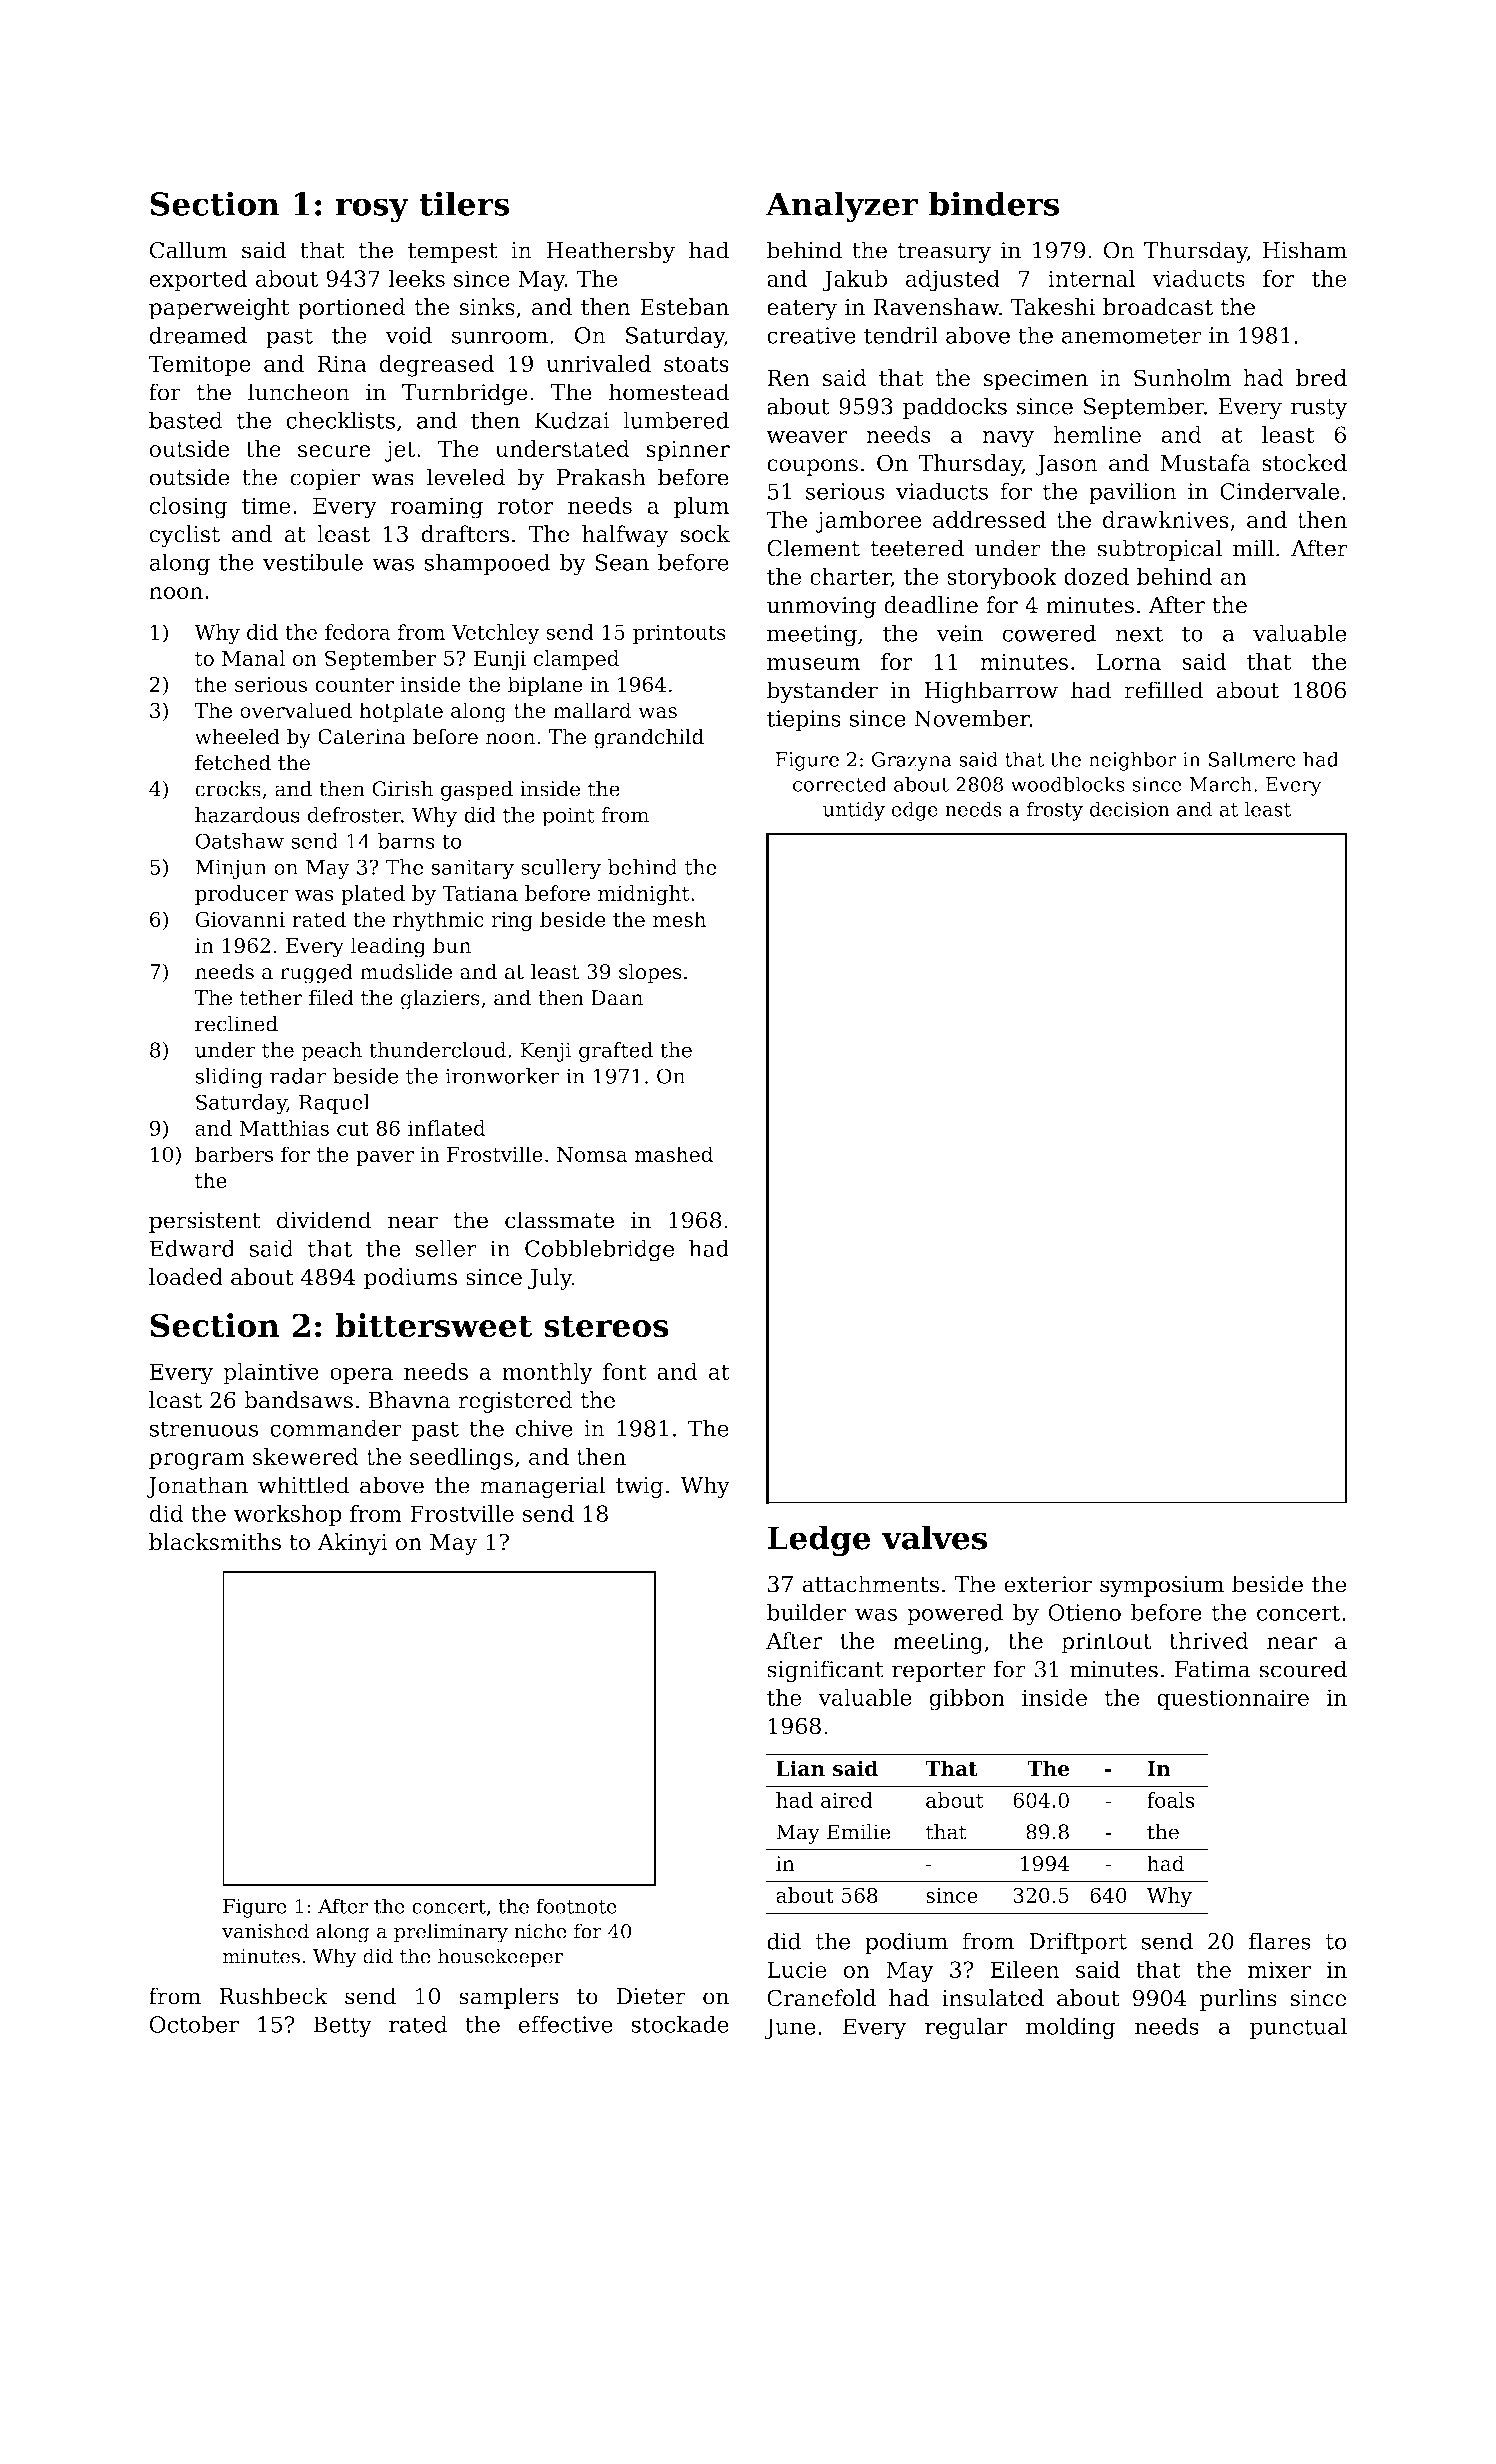 The image size is (1496, 2464). Describe the element at coordinates (1305, 250) in the screenshot. I see `Hisham` at that location.
